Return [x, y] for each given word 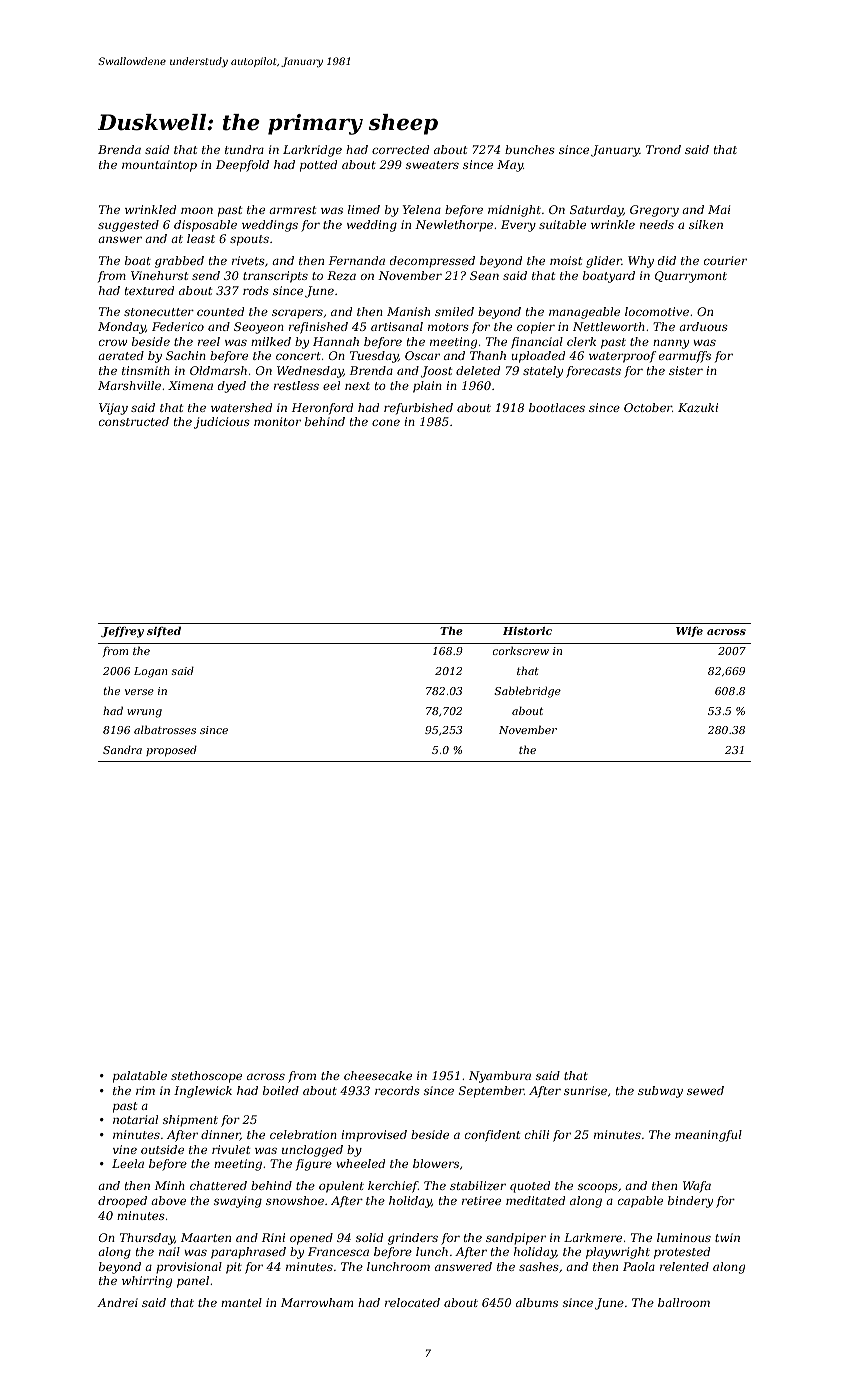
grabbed [179, 262]
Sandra [122, 749]
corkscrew [521, 651]
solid [369, 1237]
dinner [220, 1135]
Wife [689, 632]
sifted [164, 631]
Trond [663, 149]
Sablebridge [527, 692]
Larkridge [312, 151]
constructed [134, 421]
